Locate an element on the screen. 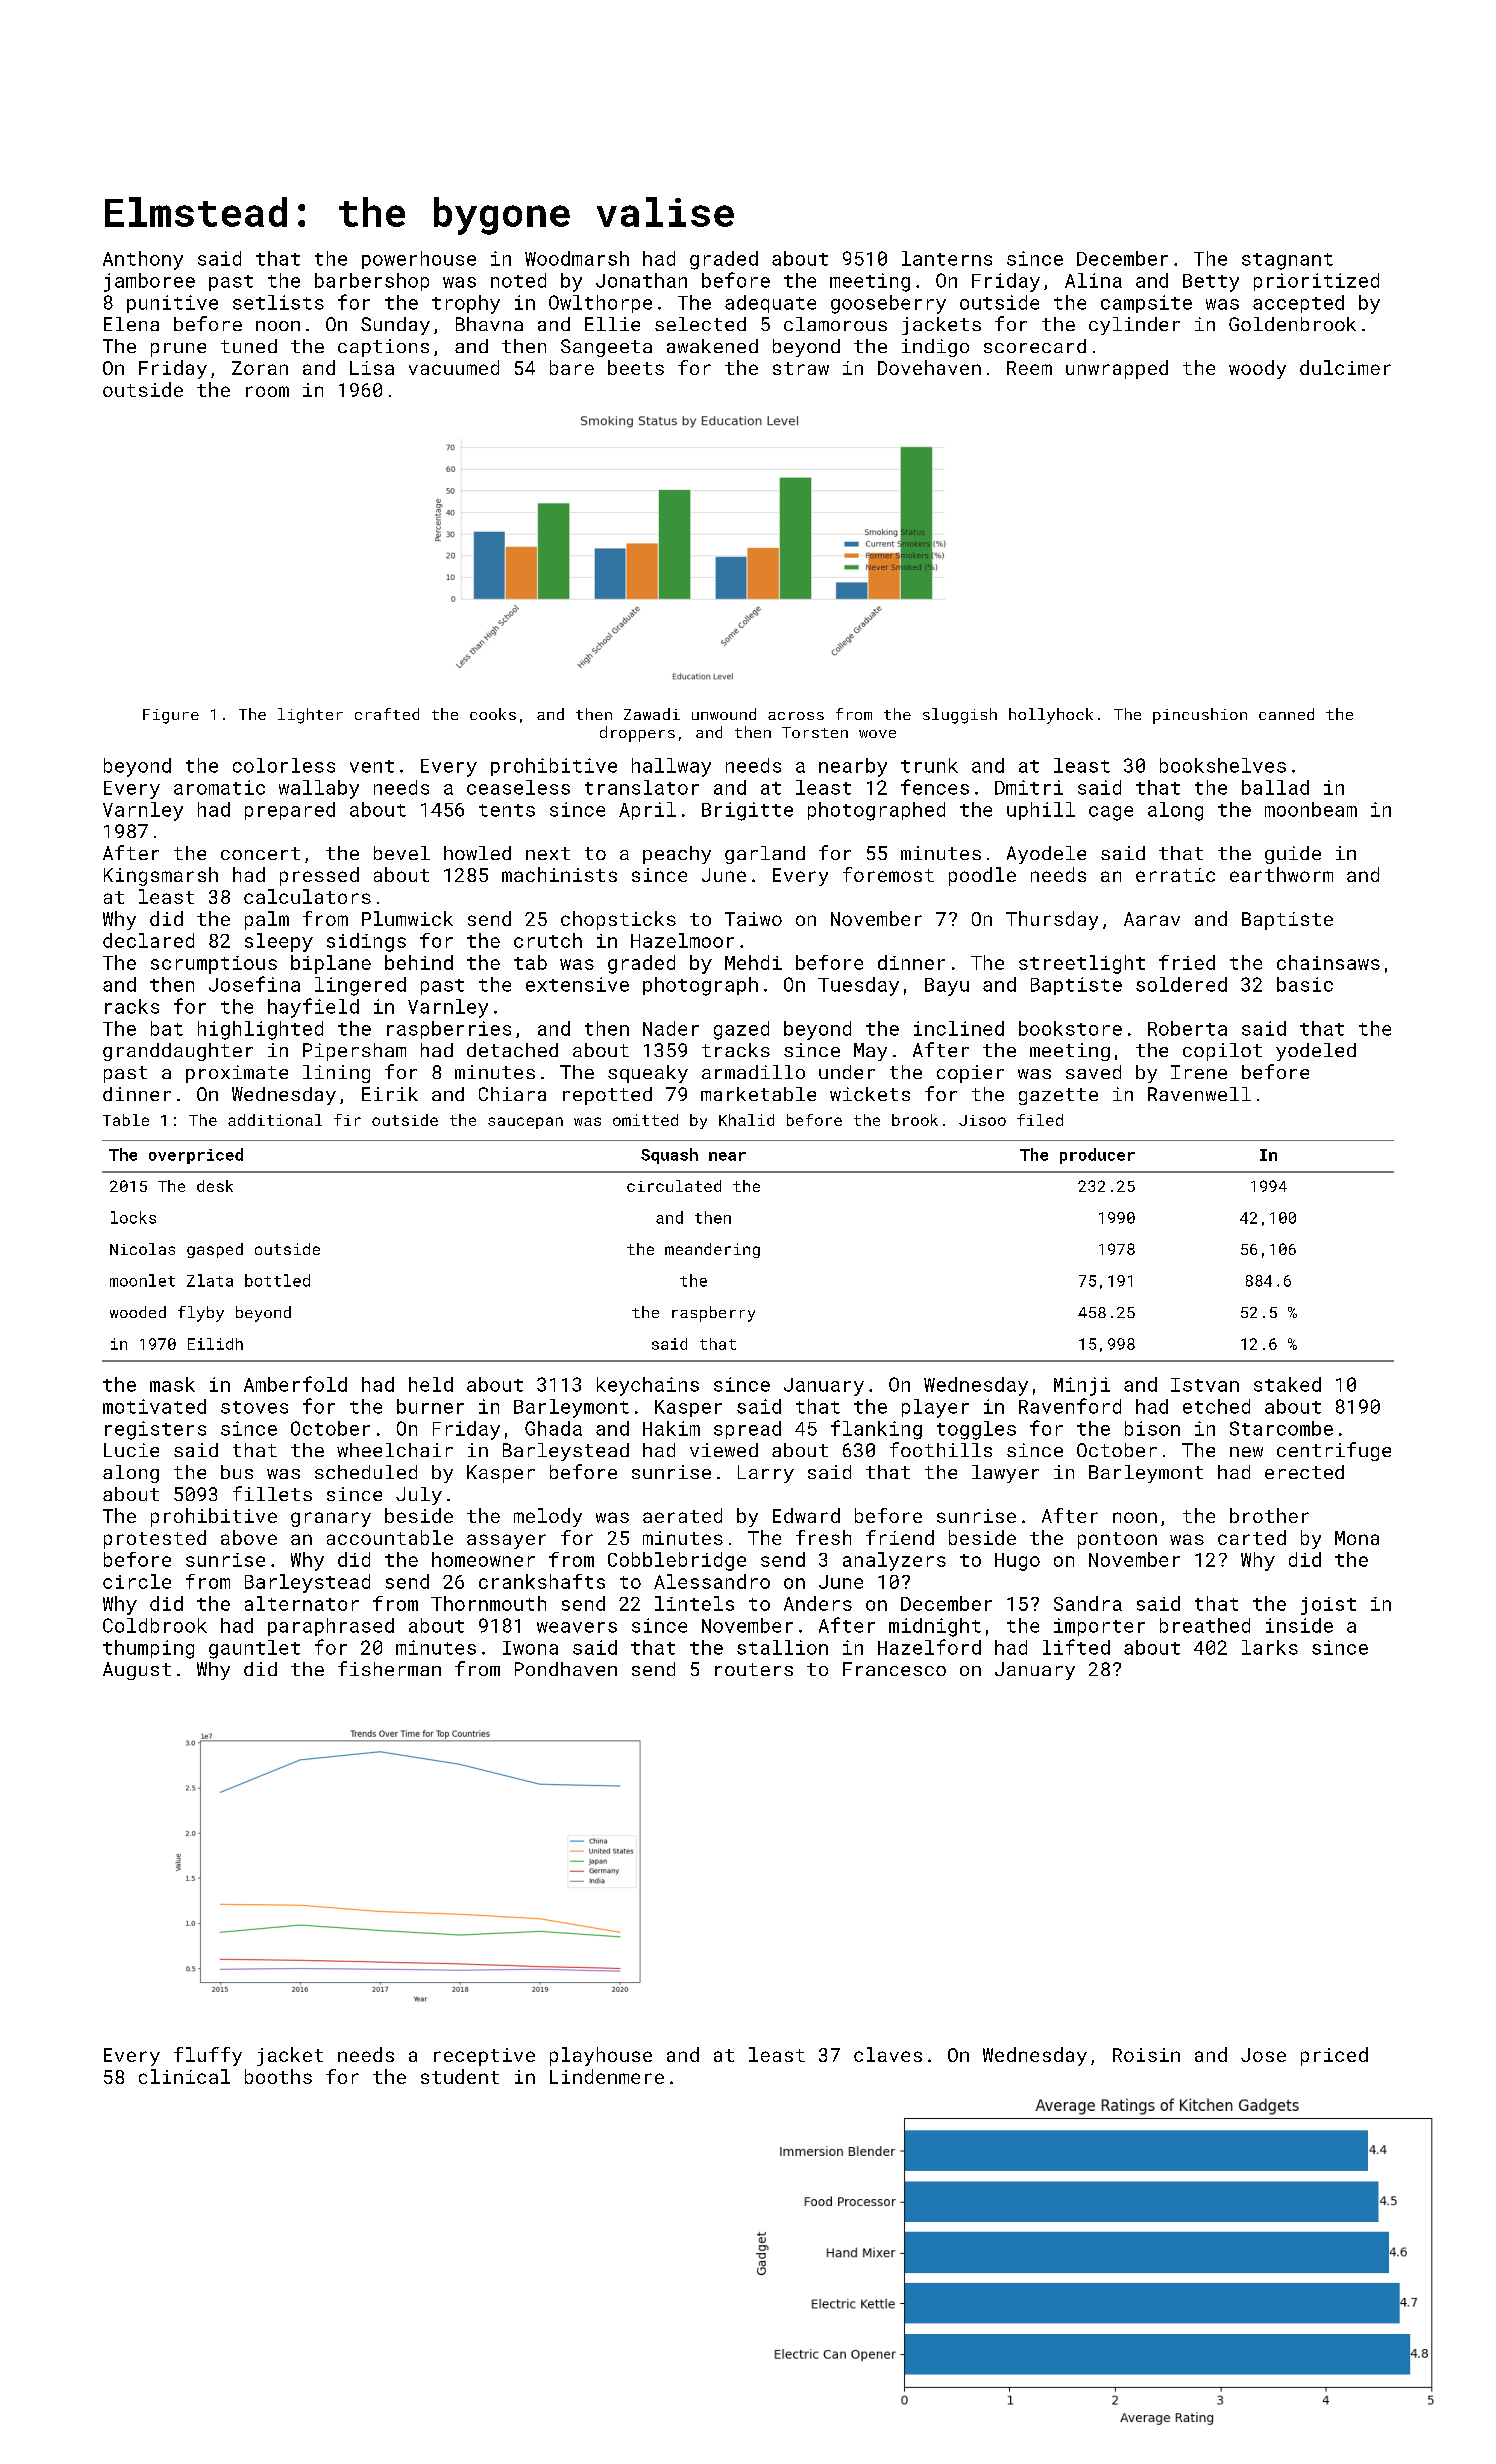 The image size is (1496, 2464). Pondhaven is located at coordinates (566, 1669).
